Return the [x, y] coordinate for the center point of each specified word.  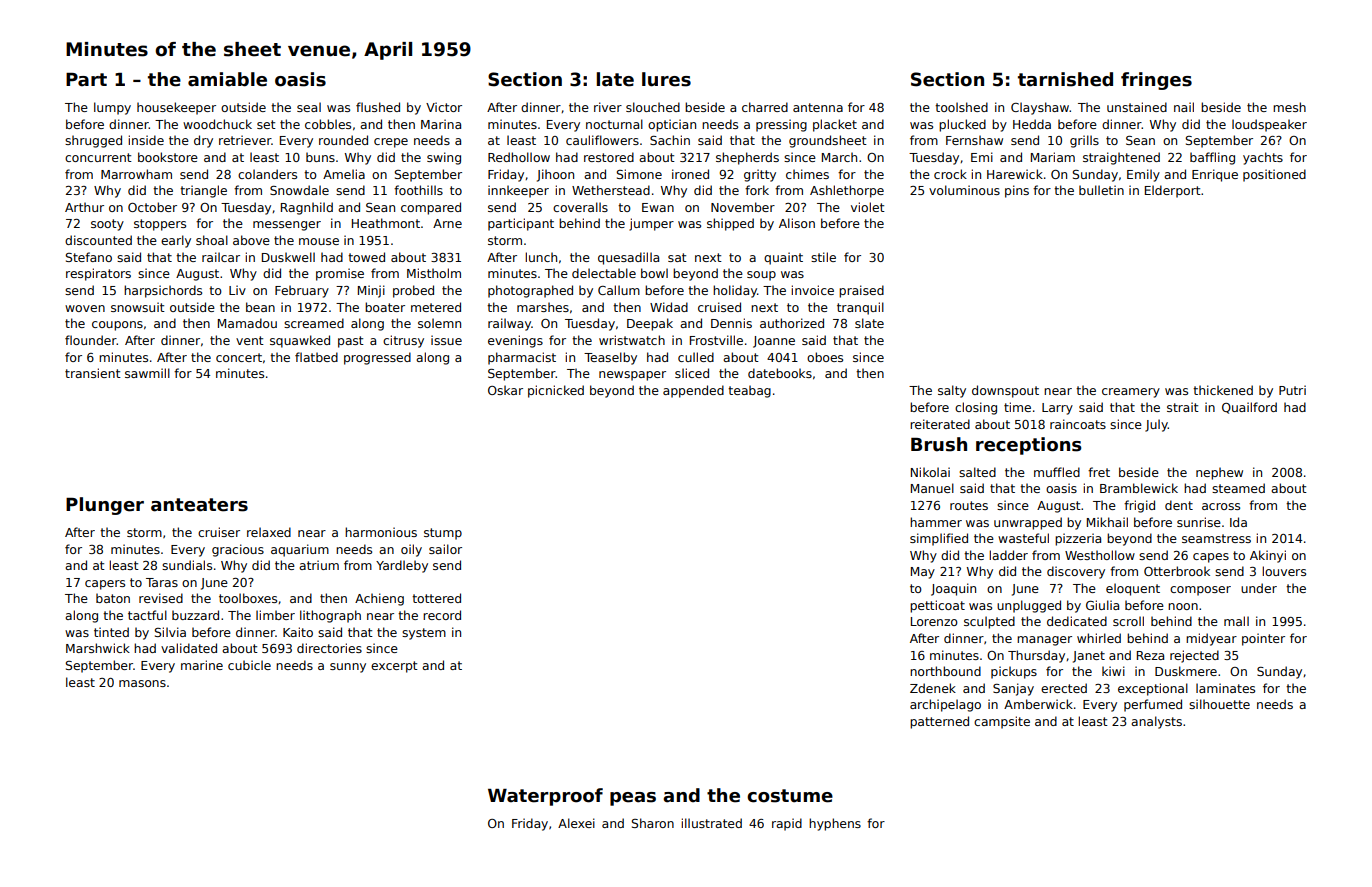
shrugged [93, 141]
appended [693, 391]
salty [952, 391]
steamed [1238, 488]
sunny [348, 668]
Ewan [658, 207]
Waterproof [545, 797]
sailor [445, 549]
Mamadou [247, 323]
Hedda [1032, 124]
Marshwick [98, 648]
